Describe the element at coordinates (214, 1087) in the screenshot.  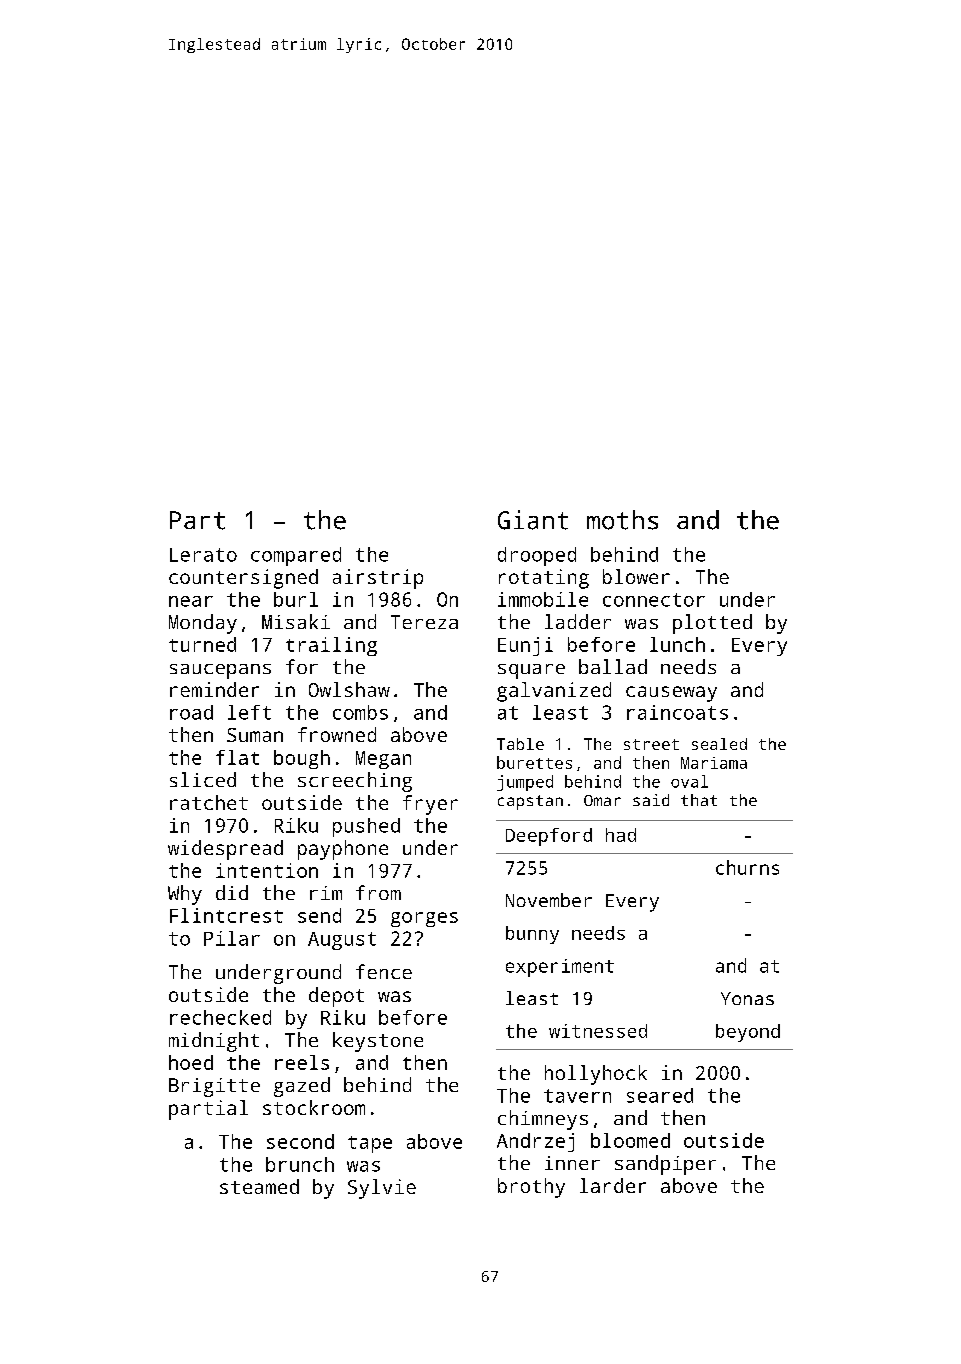
I see `Brigitte` at that location.
